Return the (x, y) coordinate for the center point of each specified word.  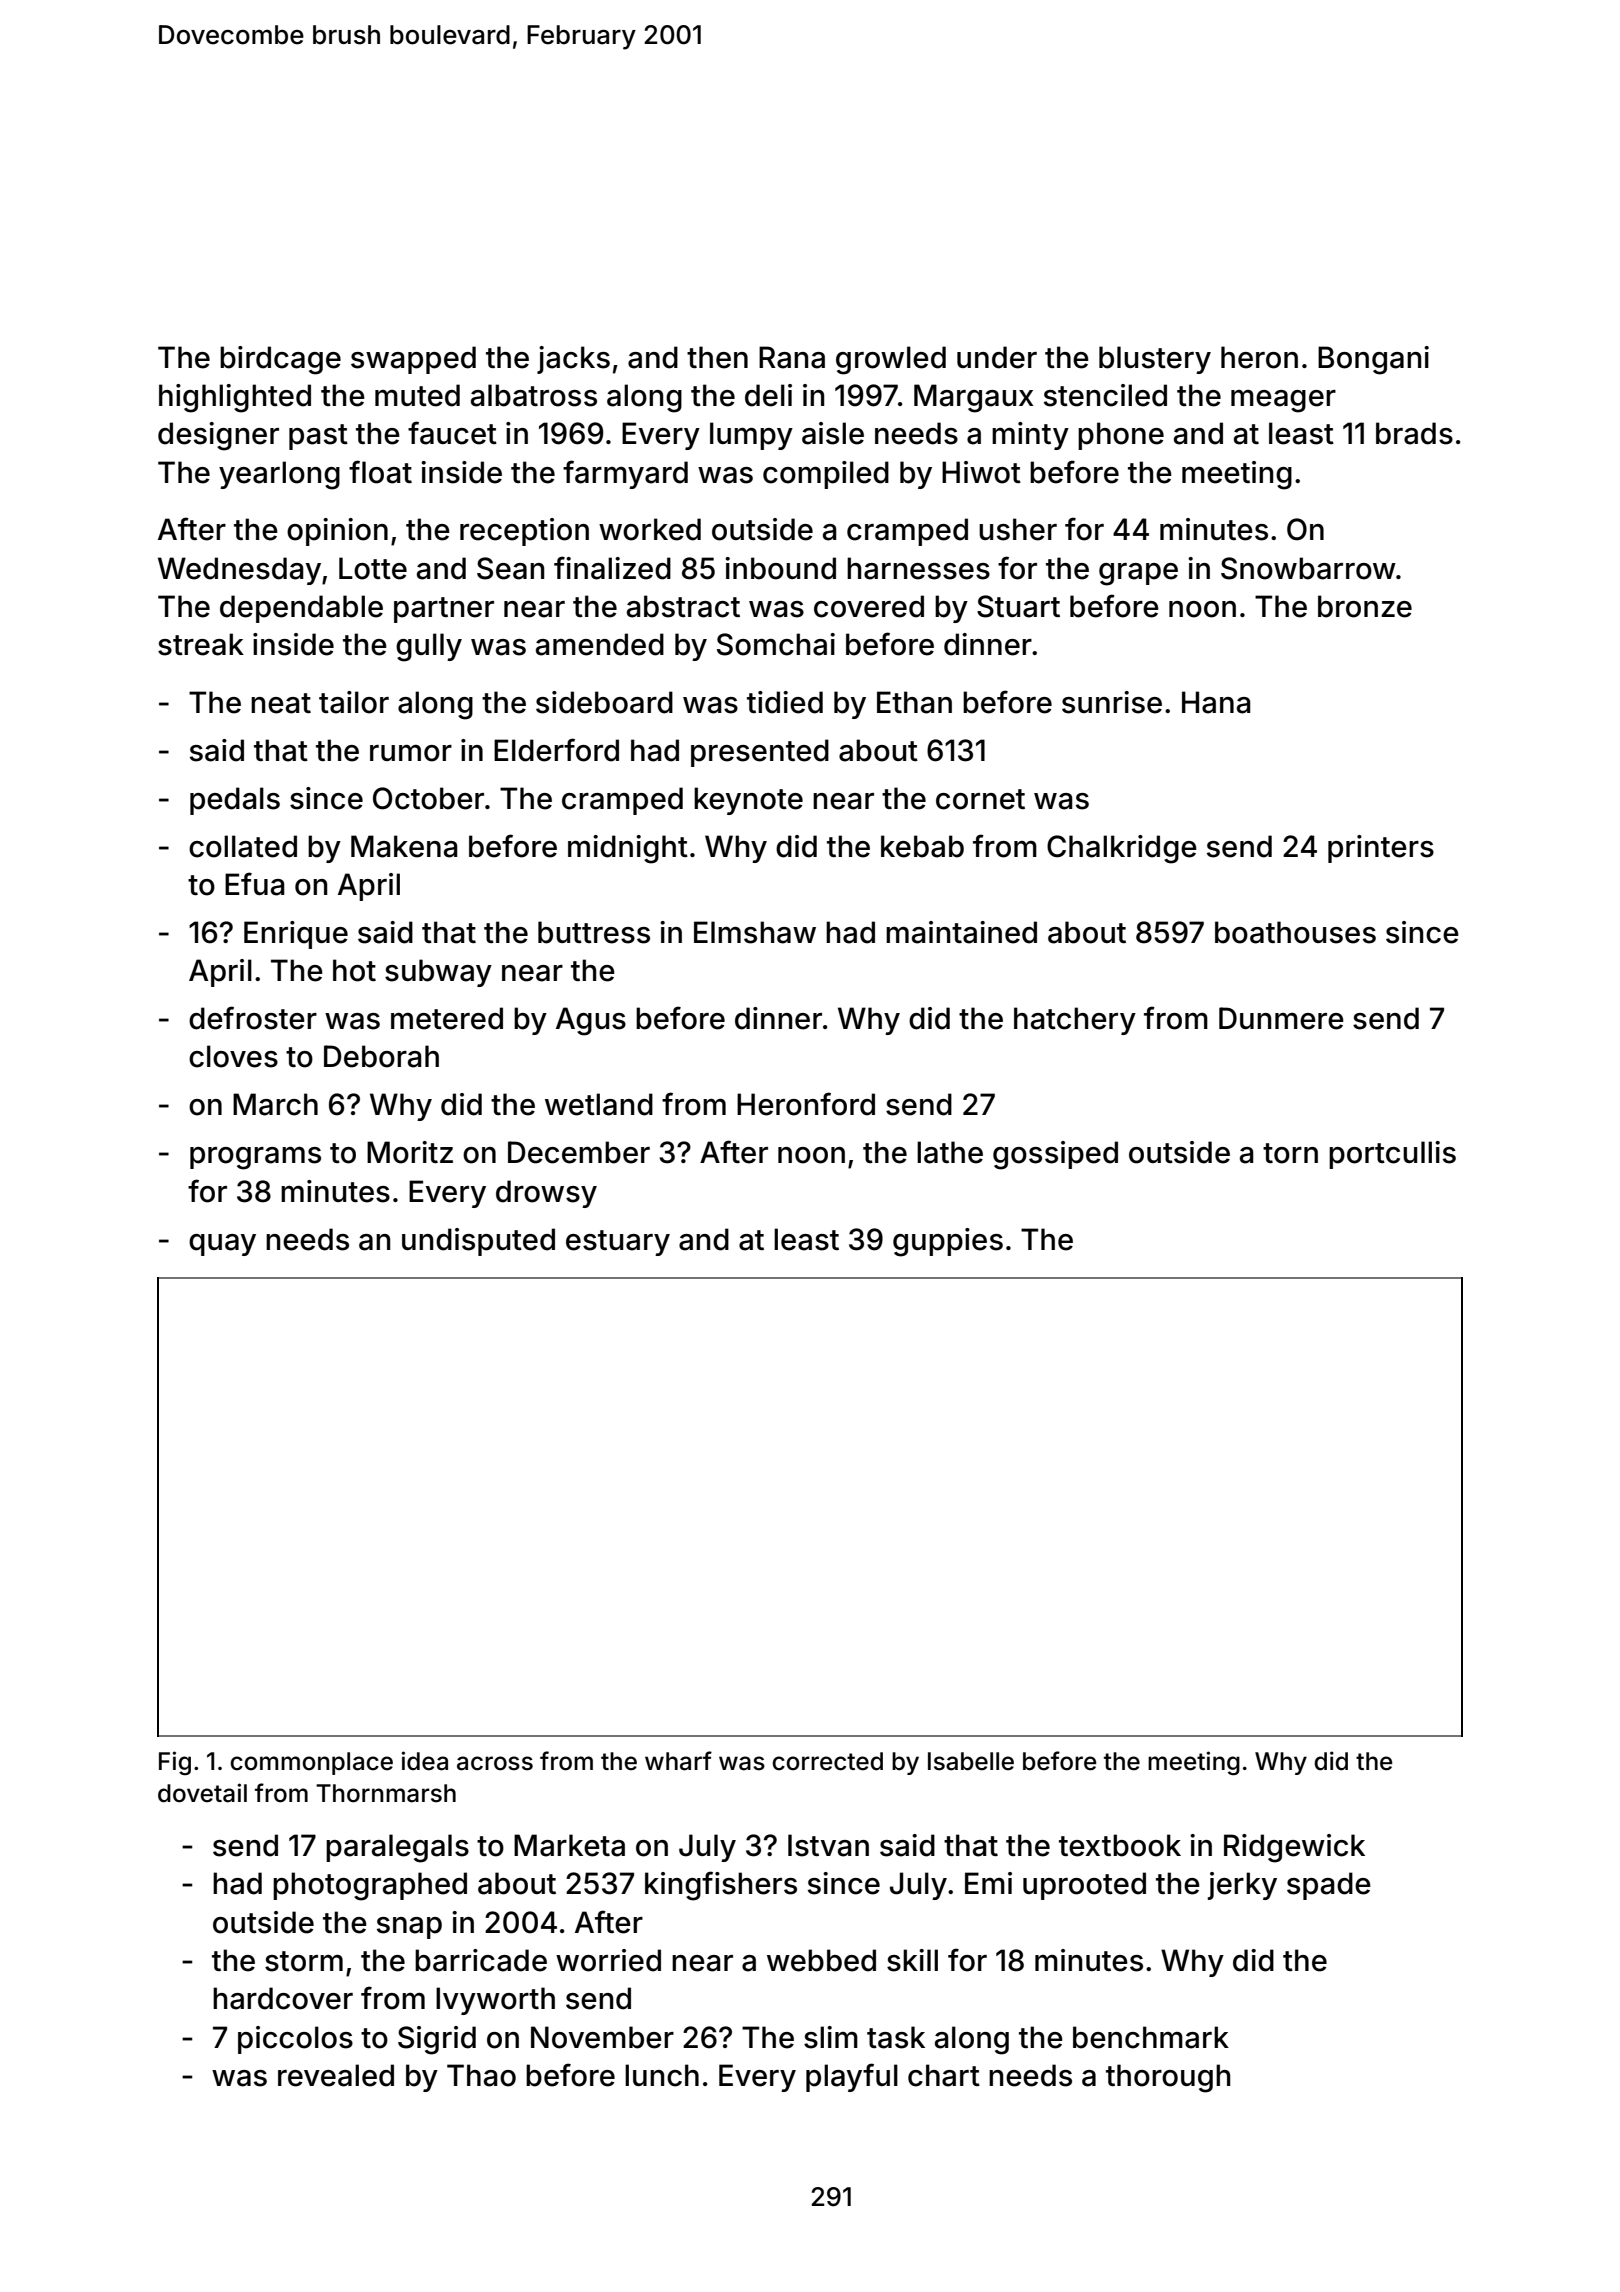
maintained (961, 932)
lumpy (751, 436)
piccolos (295, 2040)
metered (447, 1018)
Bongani (1373, 360)
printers (1381, 849)
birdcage (280, 360)
